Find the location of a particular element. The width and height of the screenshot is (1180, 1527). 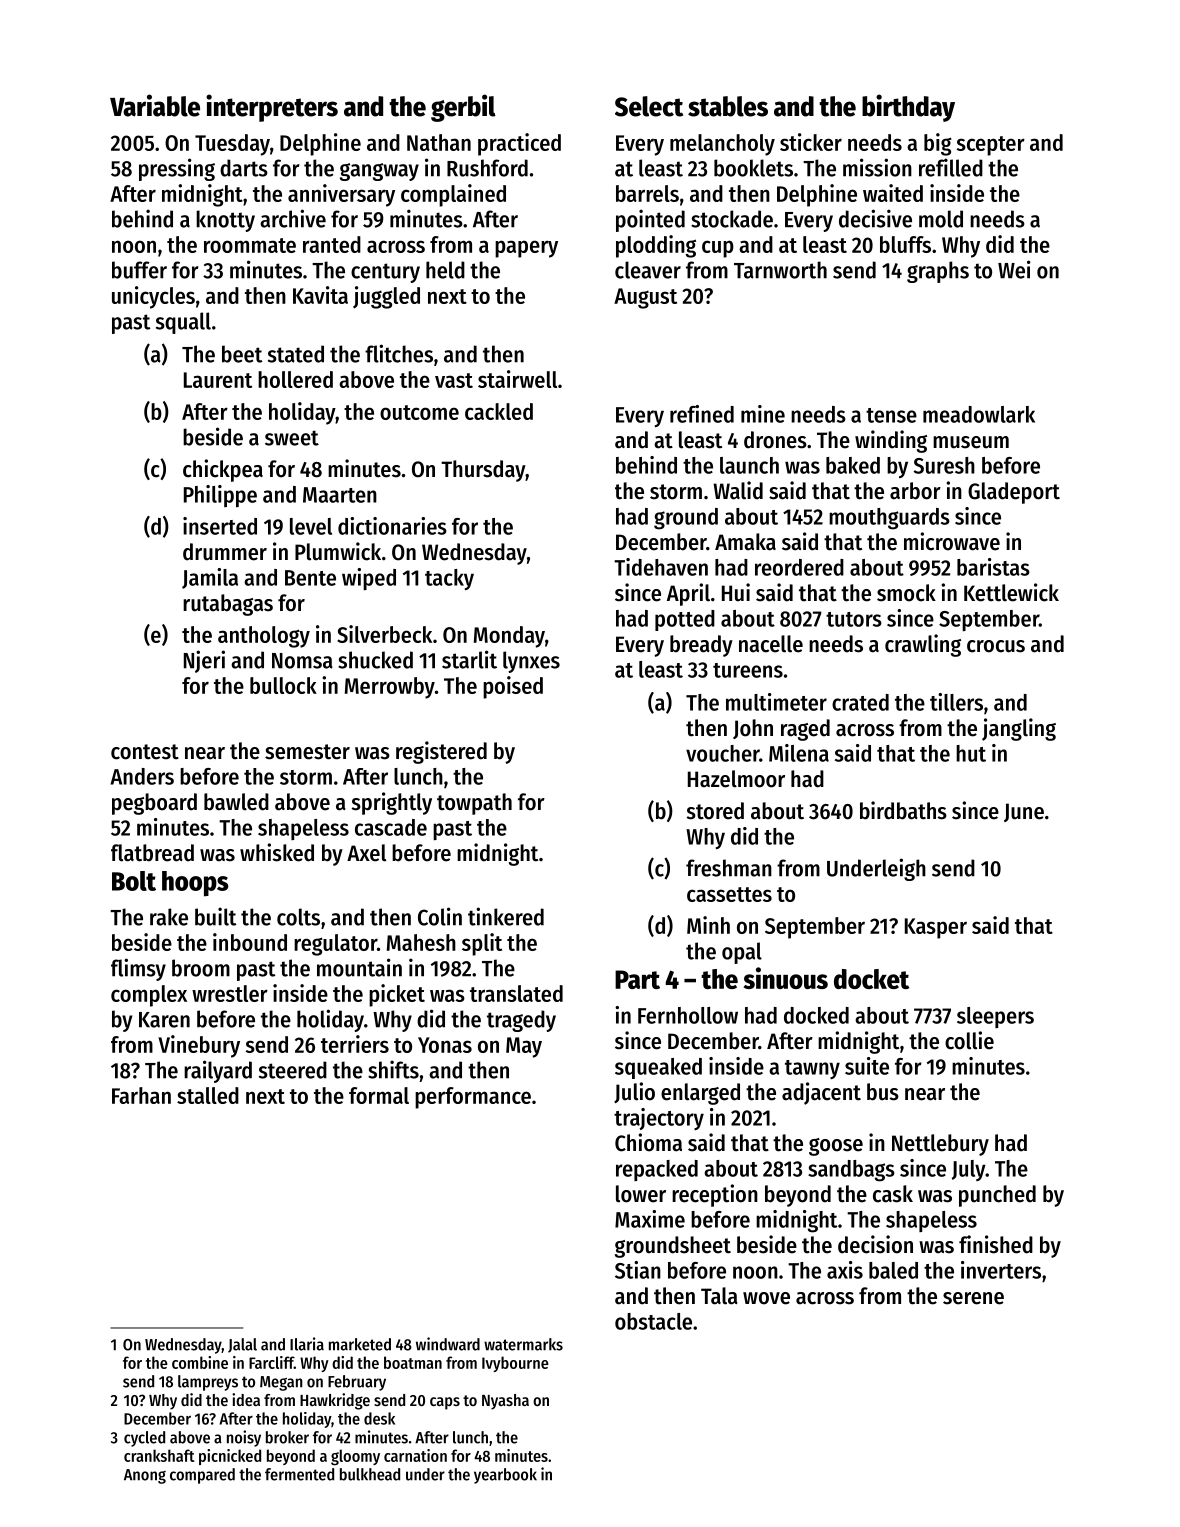

knotty is located at coordinates (225, 221).
